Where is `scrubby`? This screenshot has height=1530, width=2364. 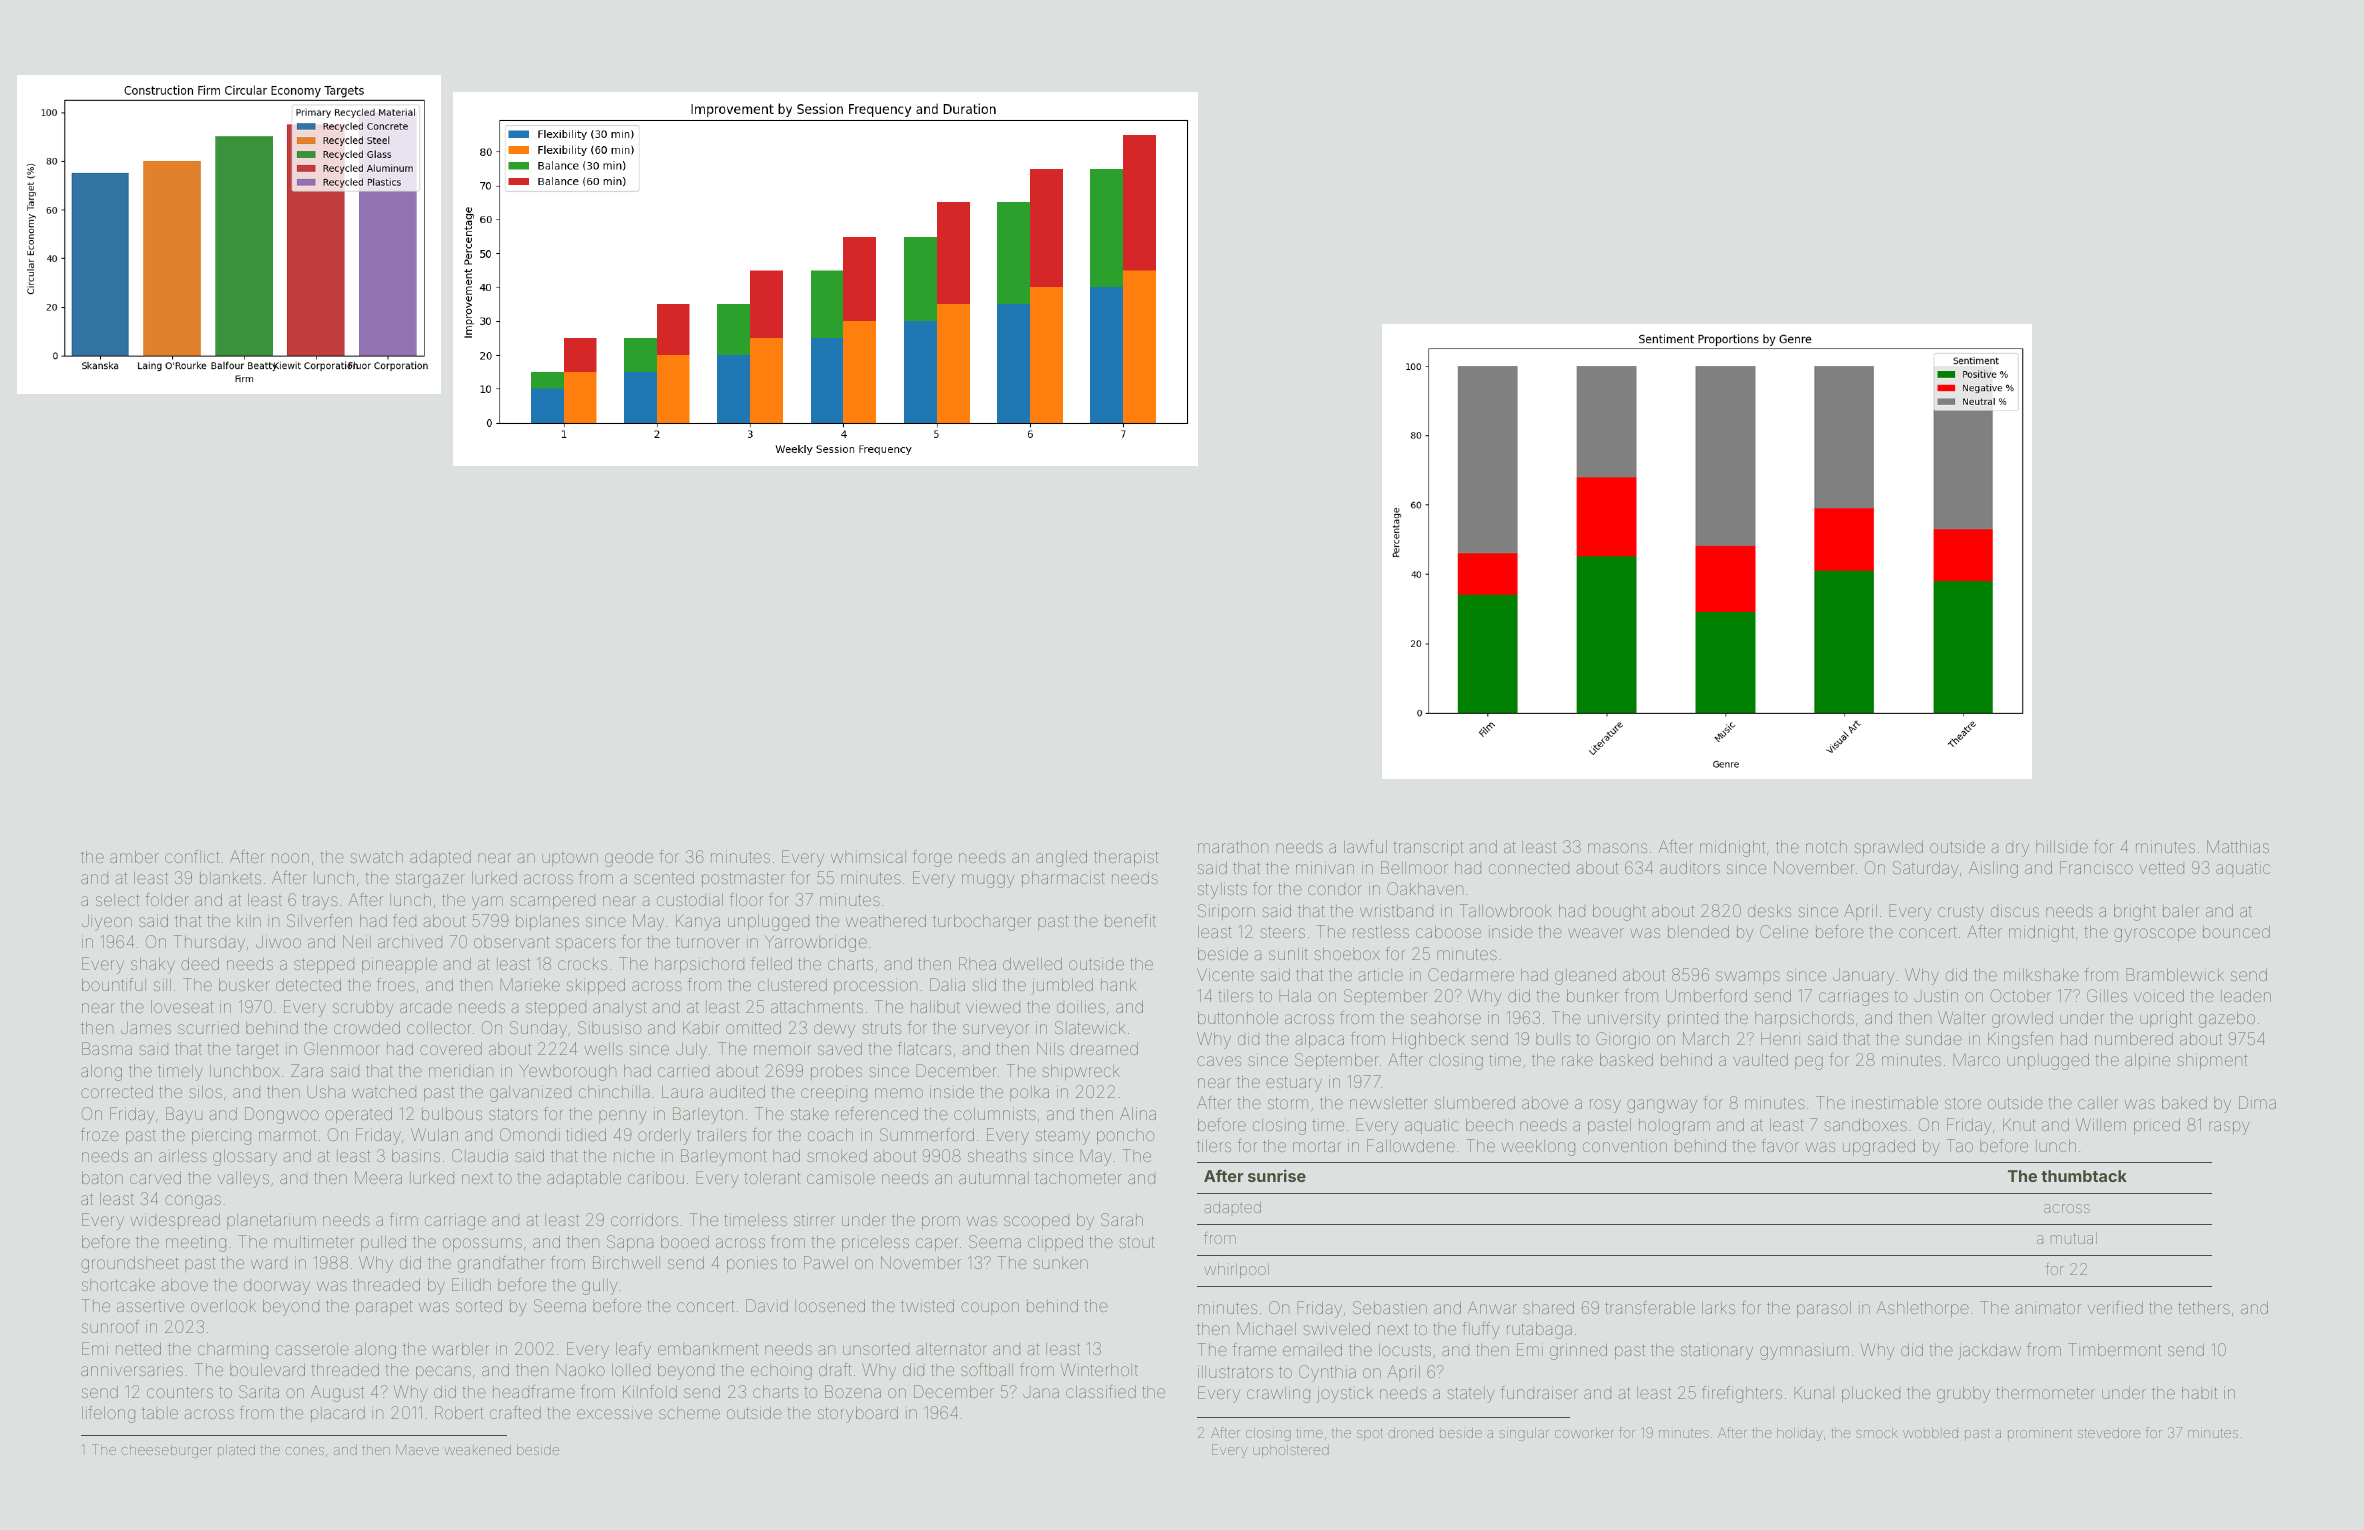
scrubby is located at coordinates (363, 1009).
